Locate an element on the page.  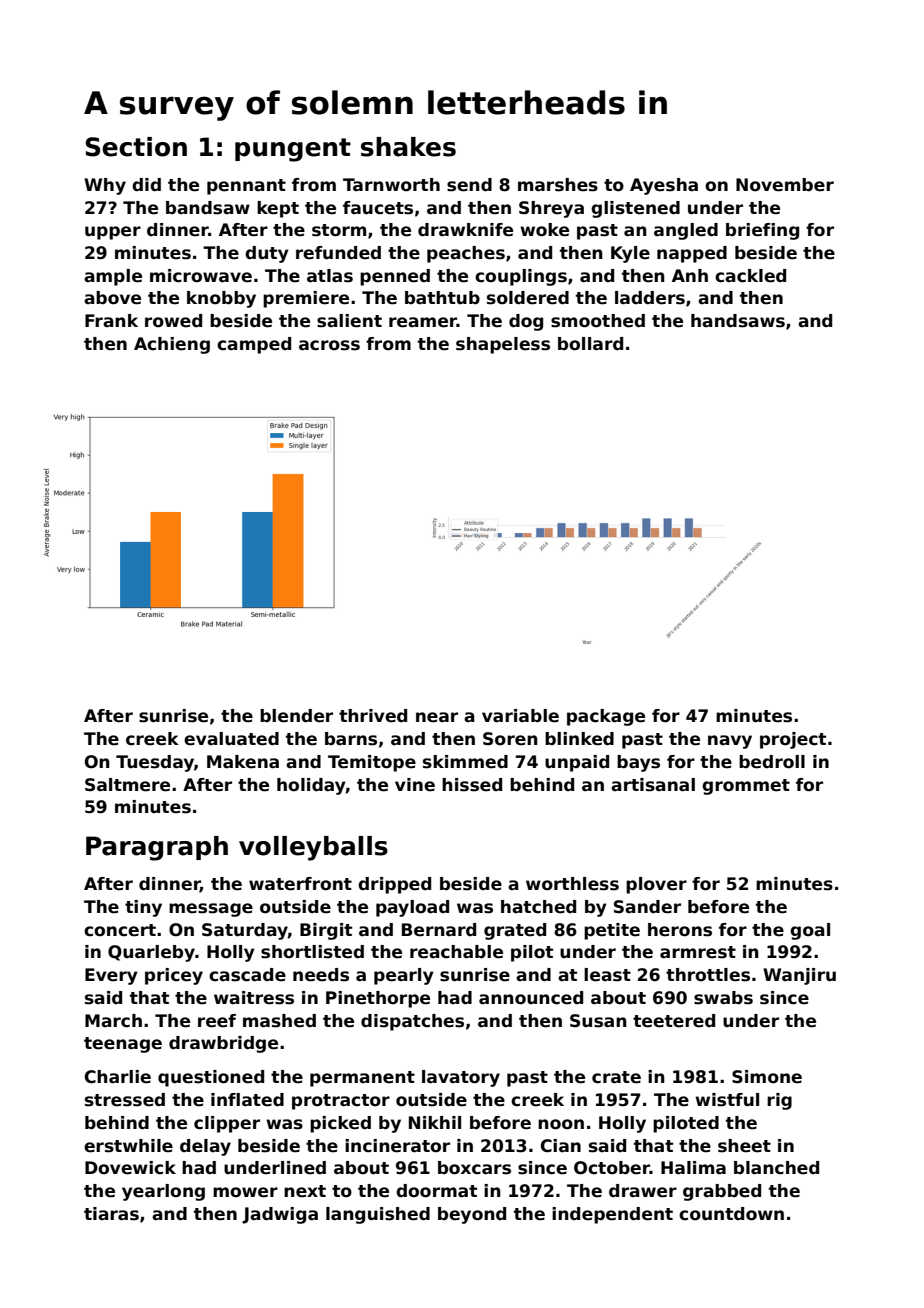
bollard is located at coordinates (590, 344).
